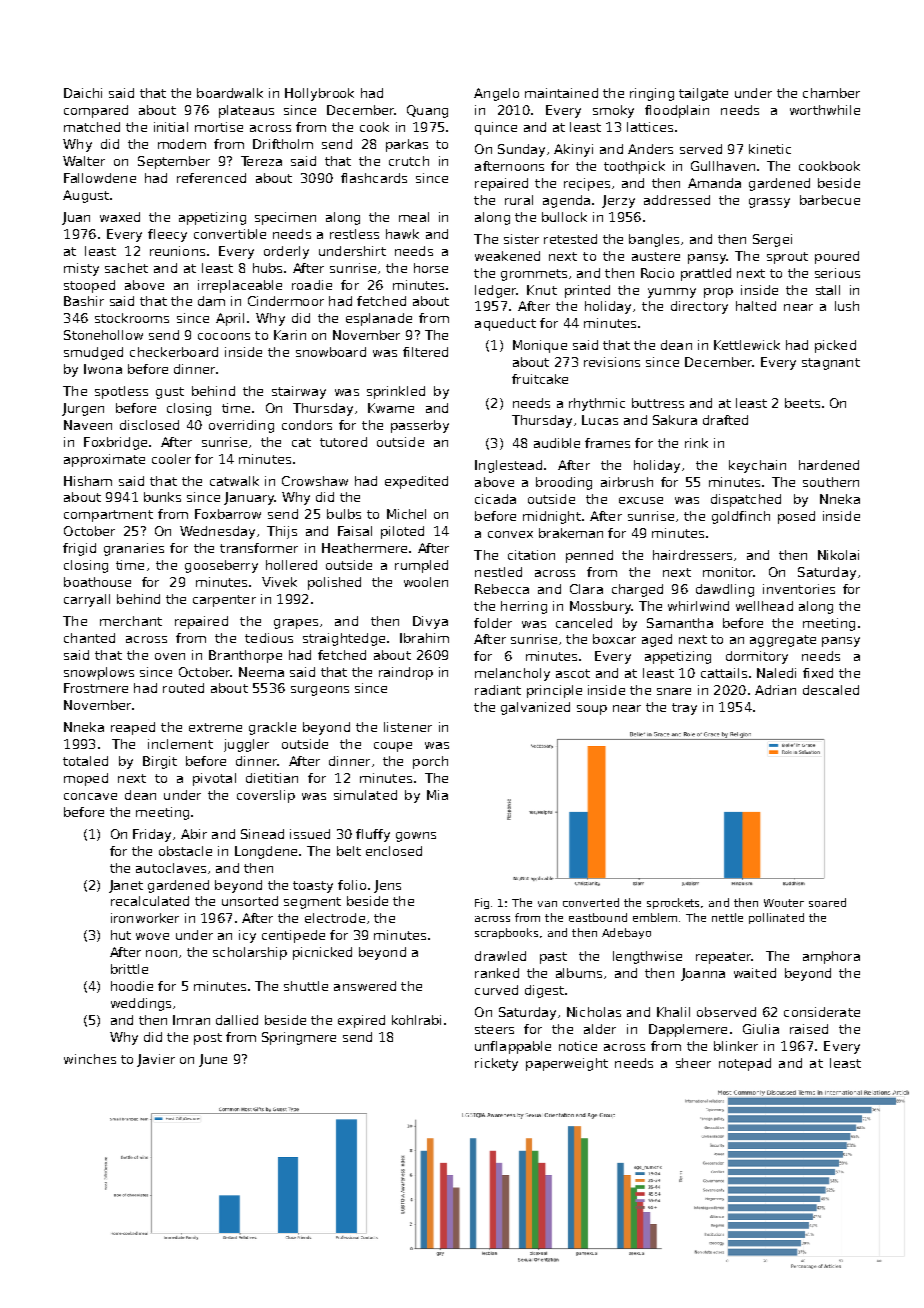 The width and height of the screenshot is (924, 1308). What do you see at coordinates (285, 218) in the screenshot?
I see `specimen` at bounding box center [285, 218].
